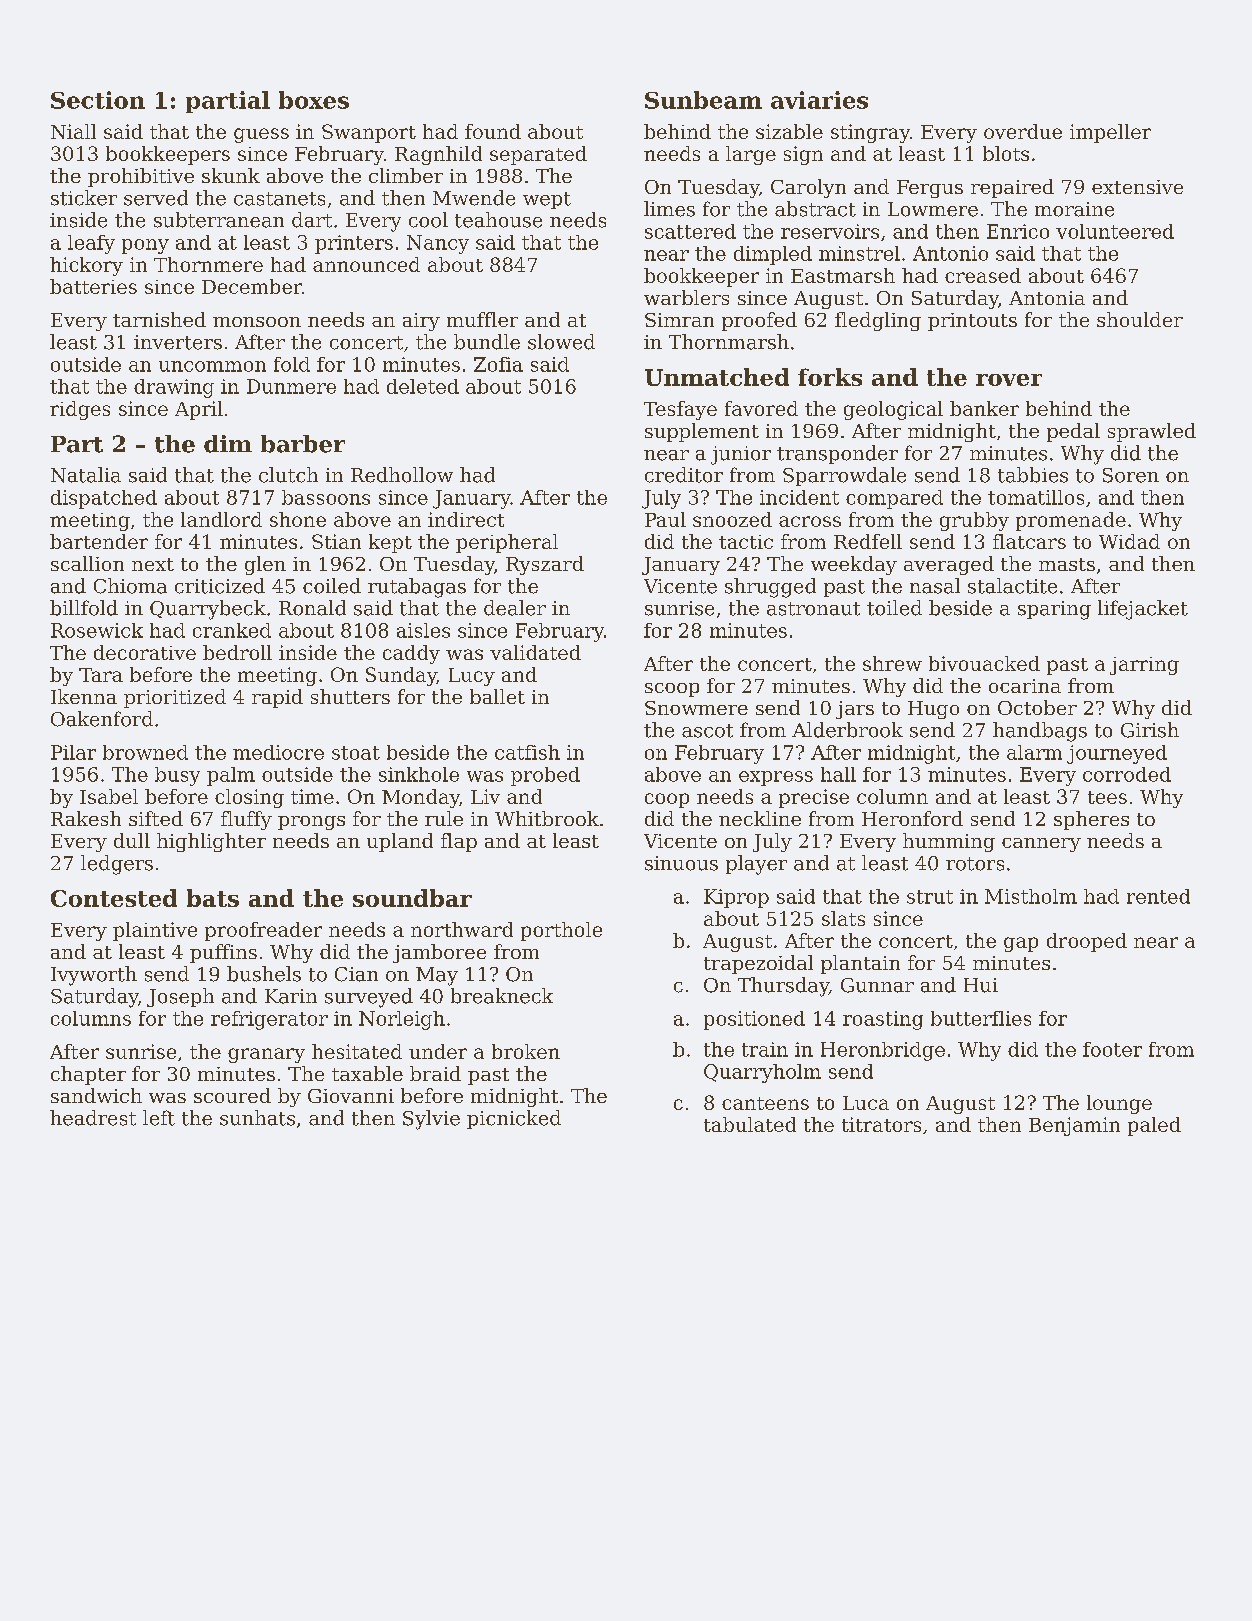 The width and height of the screenshot is (1252, 1621). What do you see at coordinates (412, 898) in the screenshot?
I see `soundbar` at bounding box center [412, 898].
